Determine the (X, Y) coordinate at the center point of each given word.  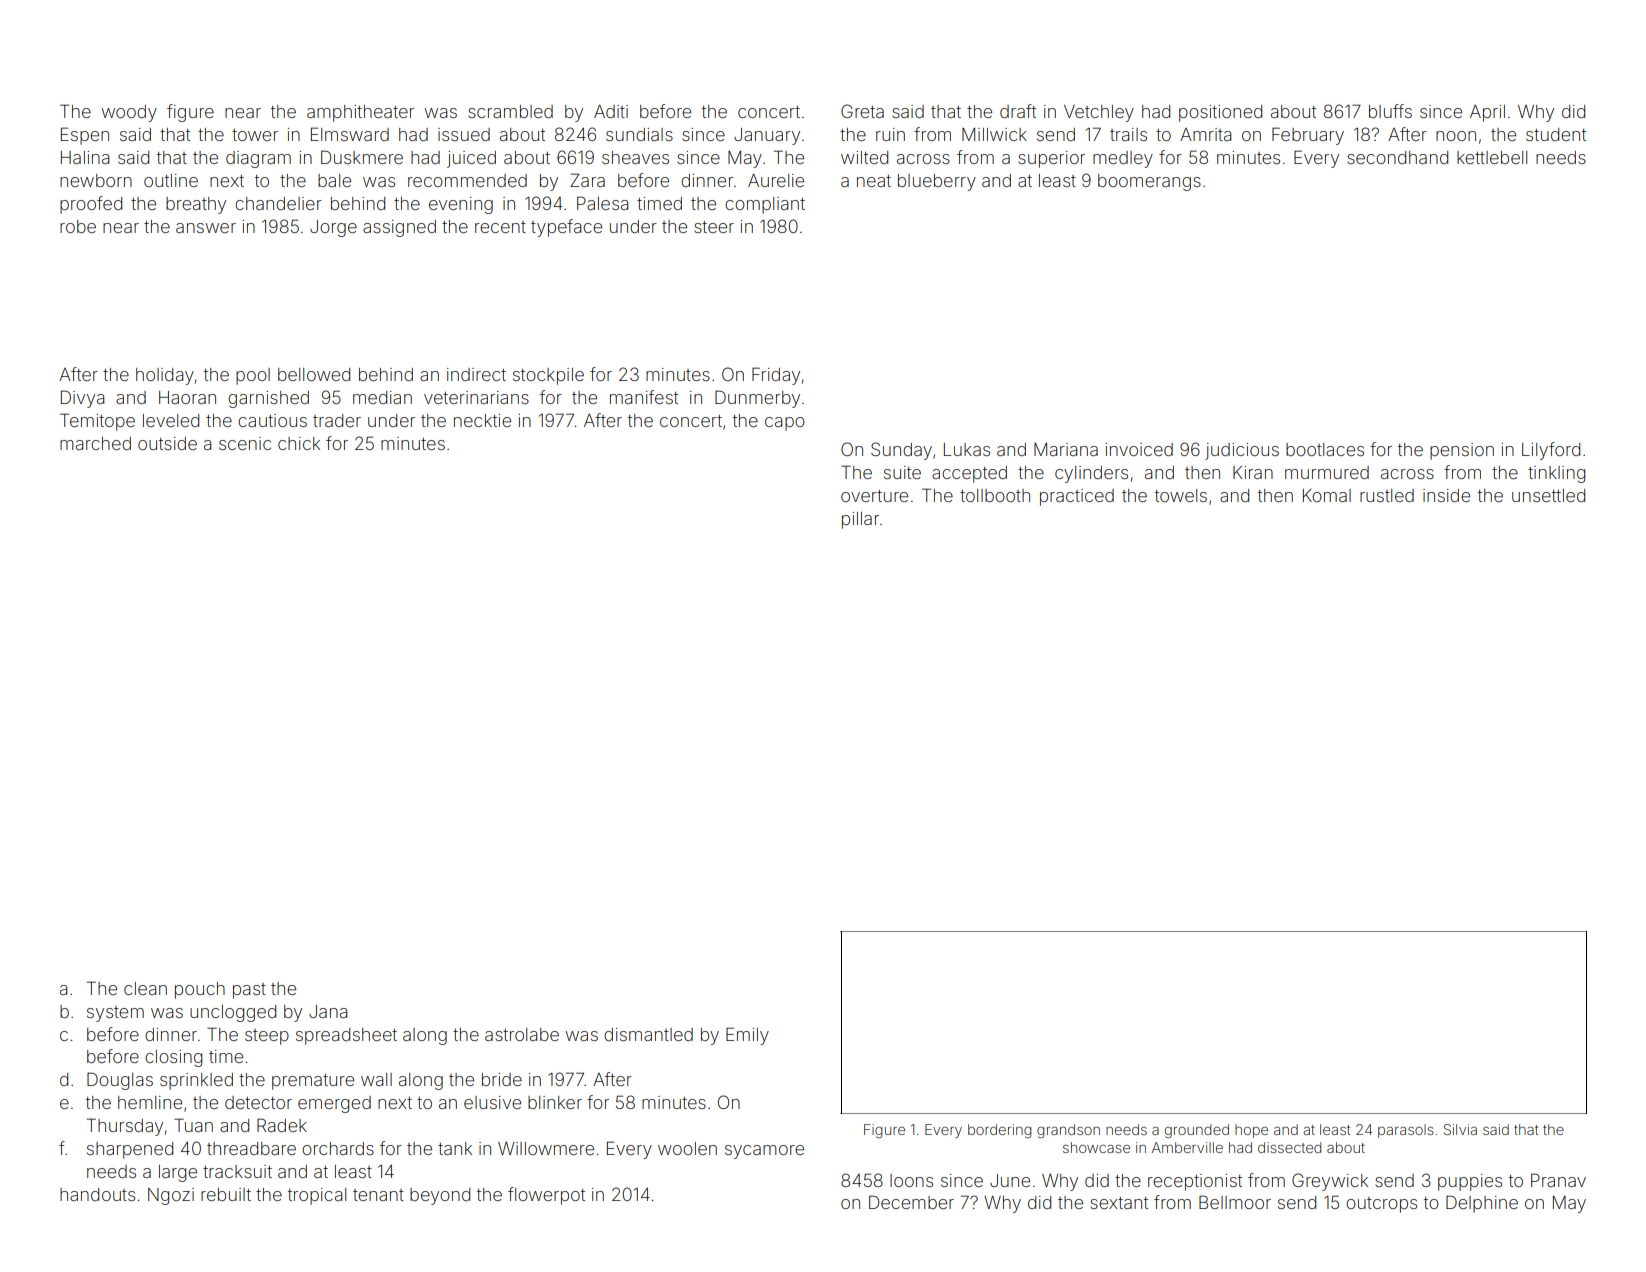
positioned (1220, 113)
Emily (747, 1036)
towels (1181, 495)
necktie (482, 420)
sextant (1119, 1203)
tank (455, 1148)
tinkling (1556, 474)
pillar (860, 520)
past (249, 991)
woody (129, 113)
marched (95, 443)
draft (1018, 111)
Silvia (1460, 1129)
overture (874, 496)
